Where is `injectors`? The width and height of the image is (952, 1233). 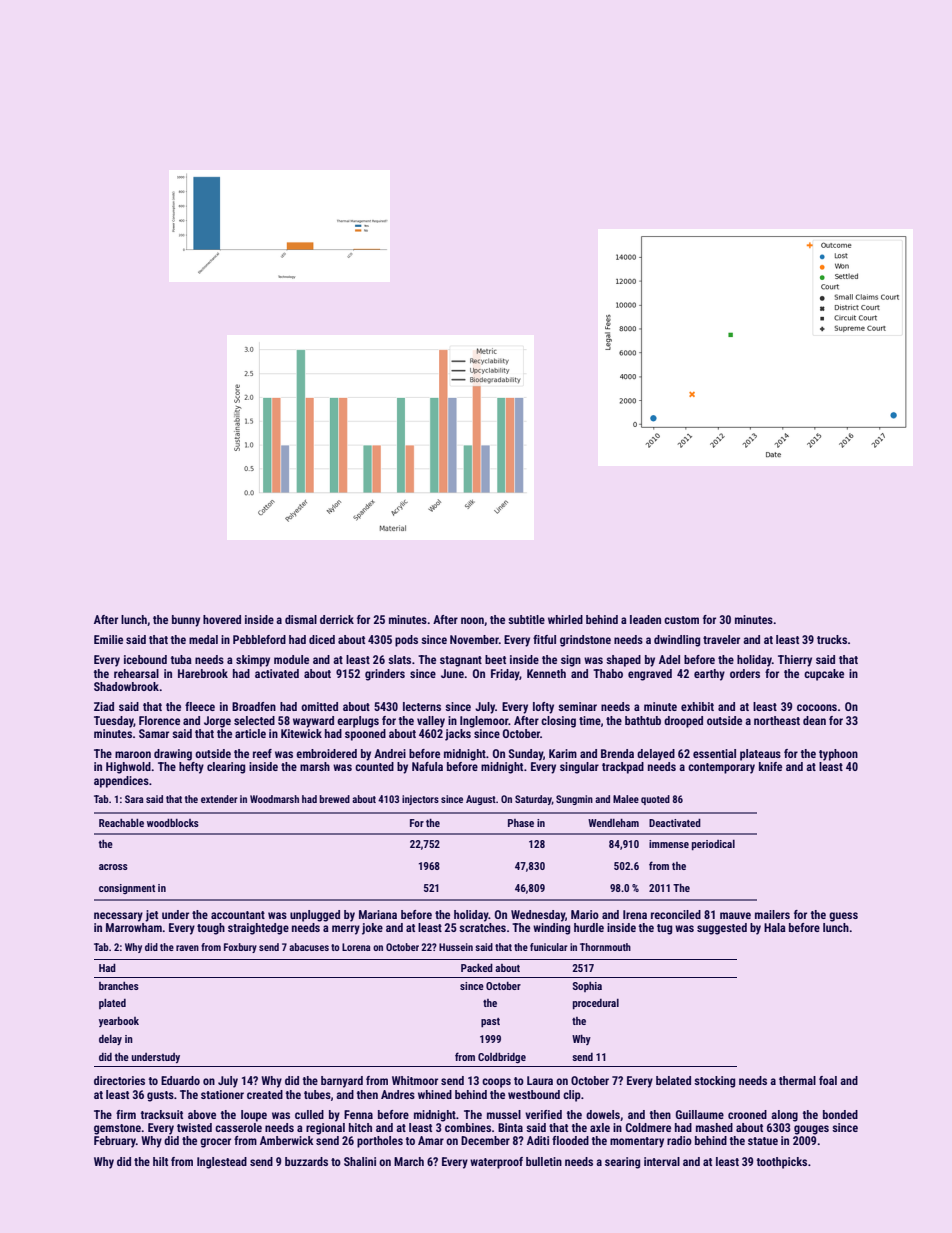
injectors is located at coordinates (420, 800).
